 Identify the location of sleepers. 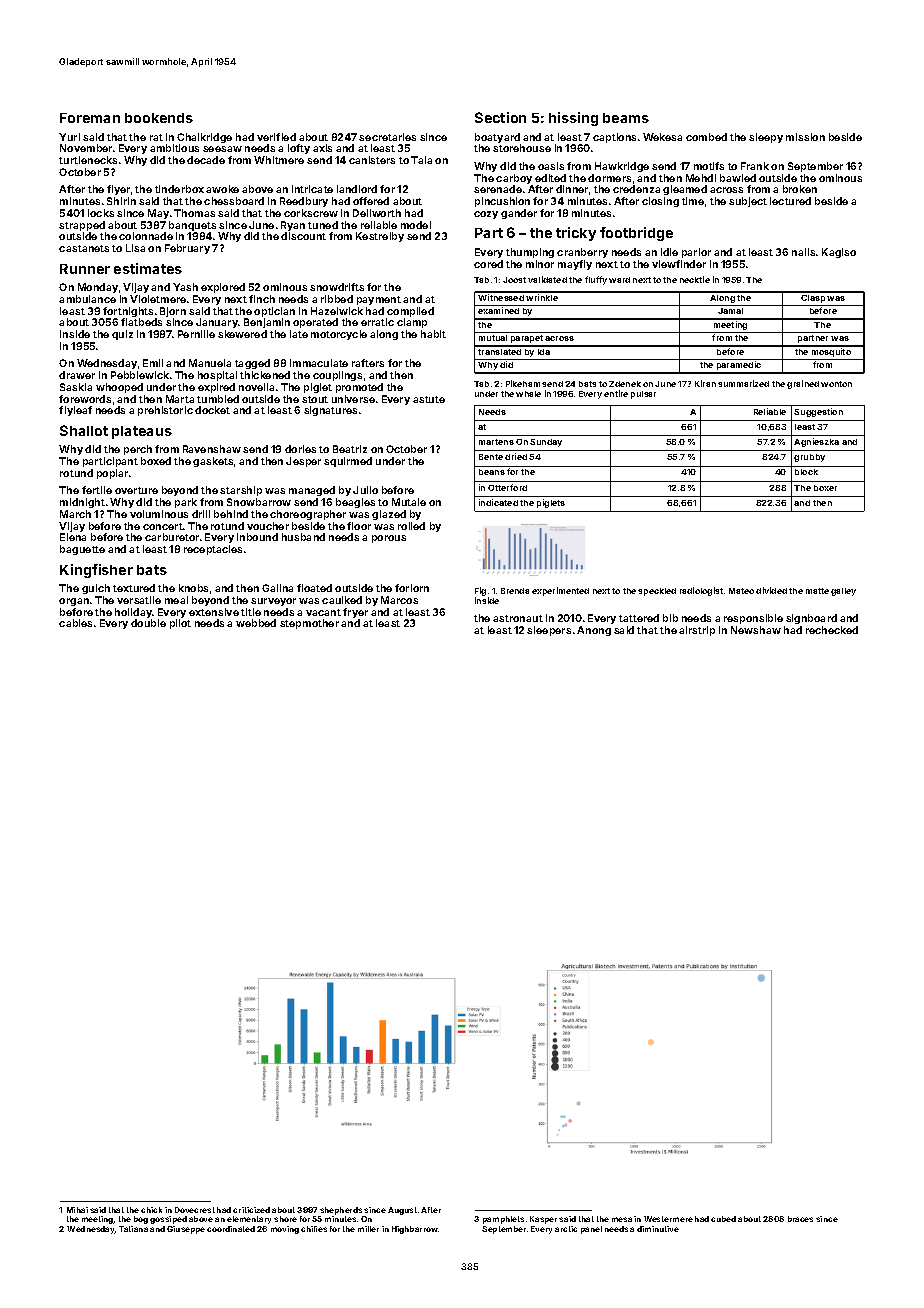
(549, 631).
